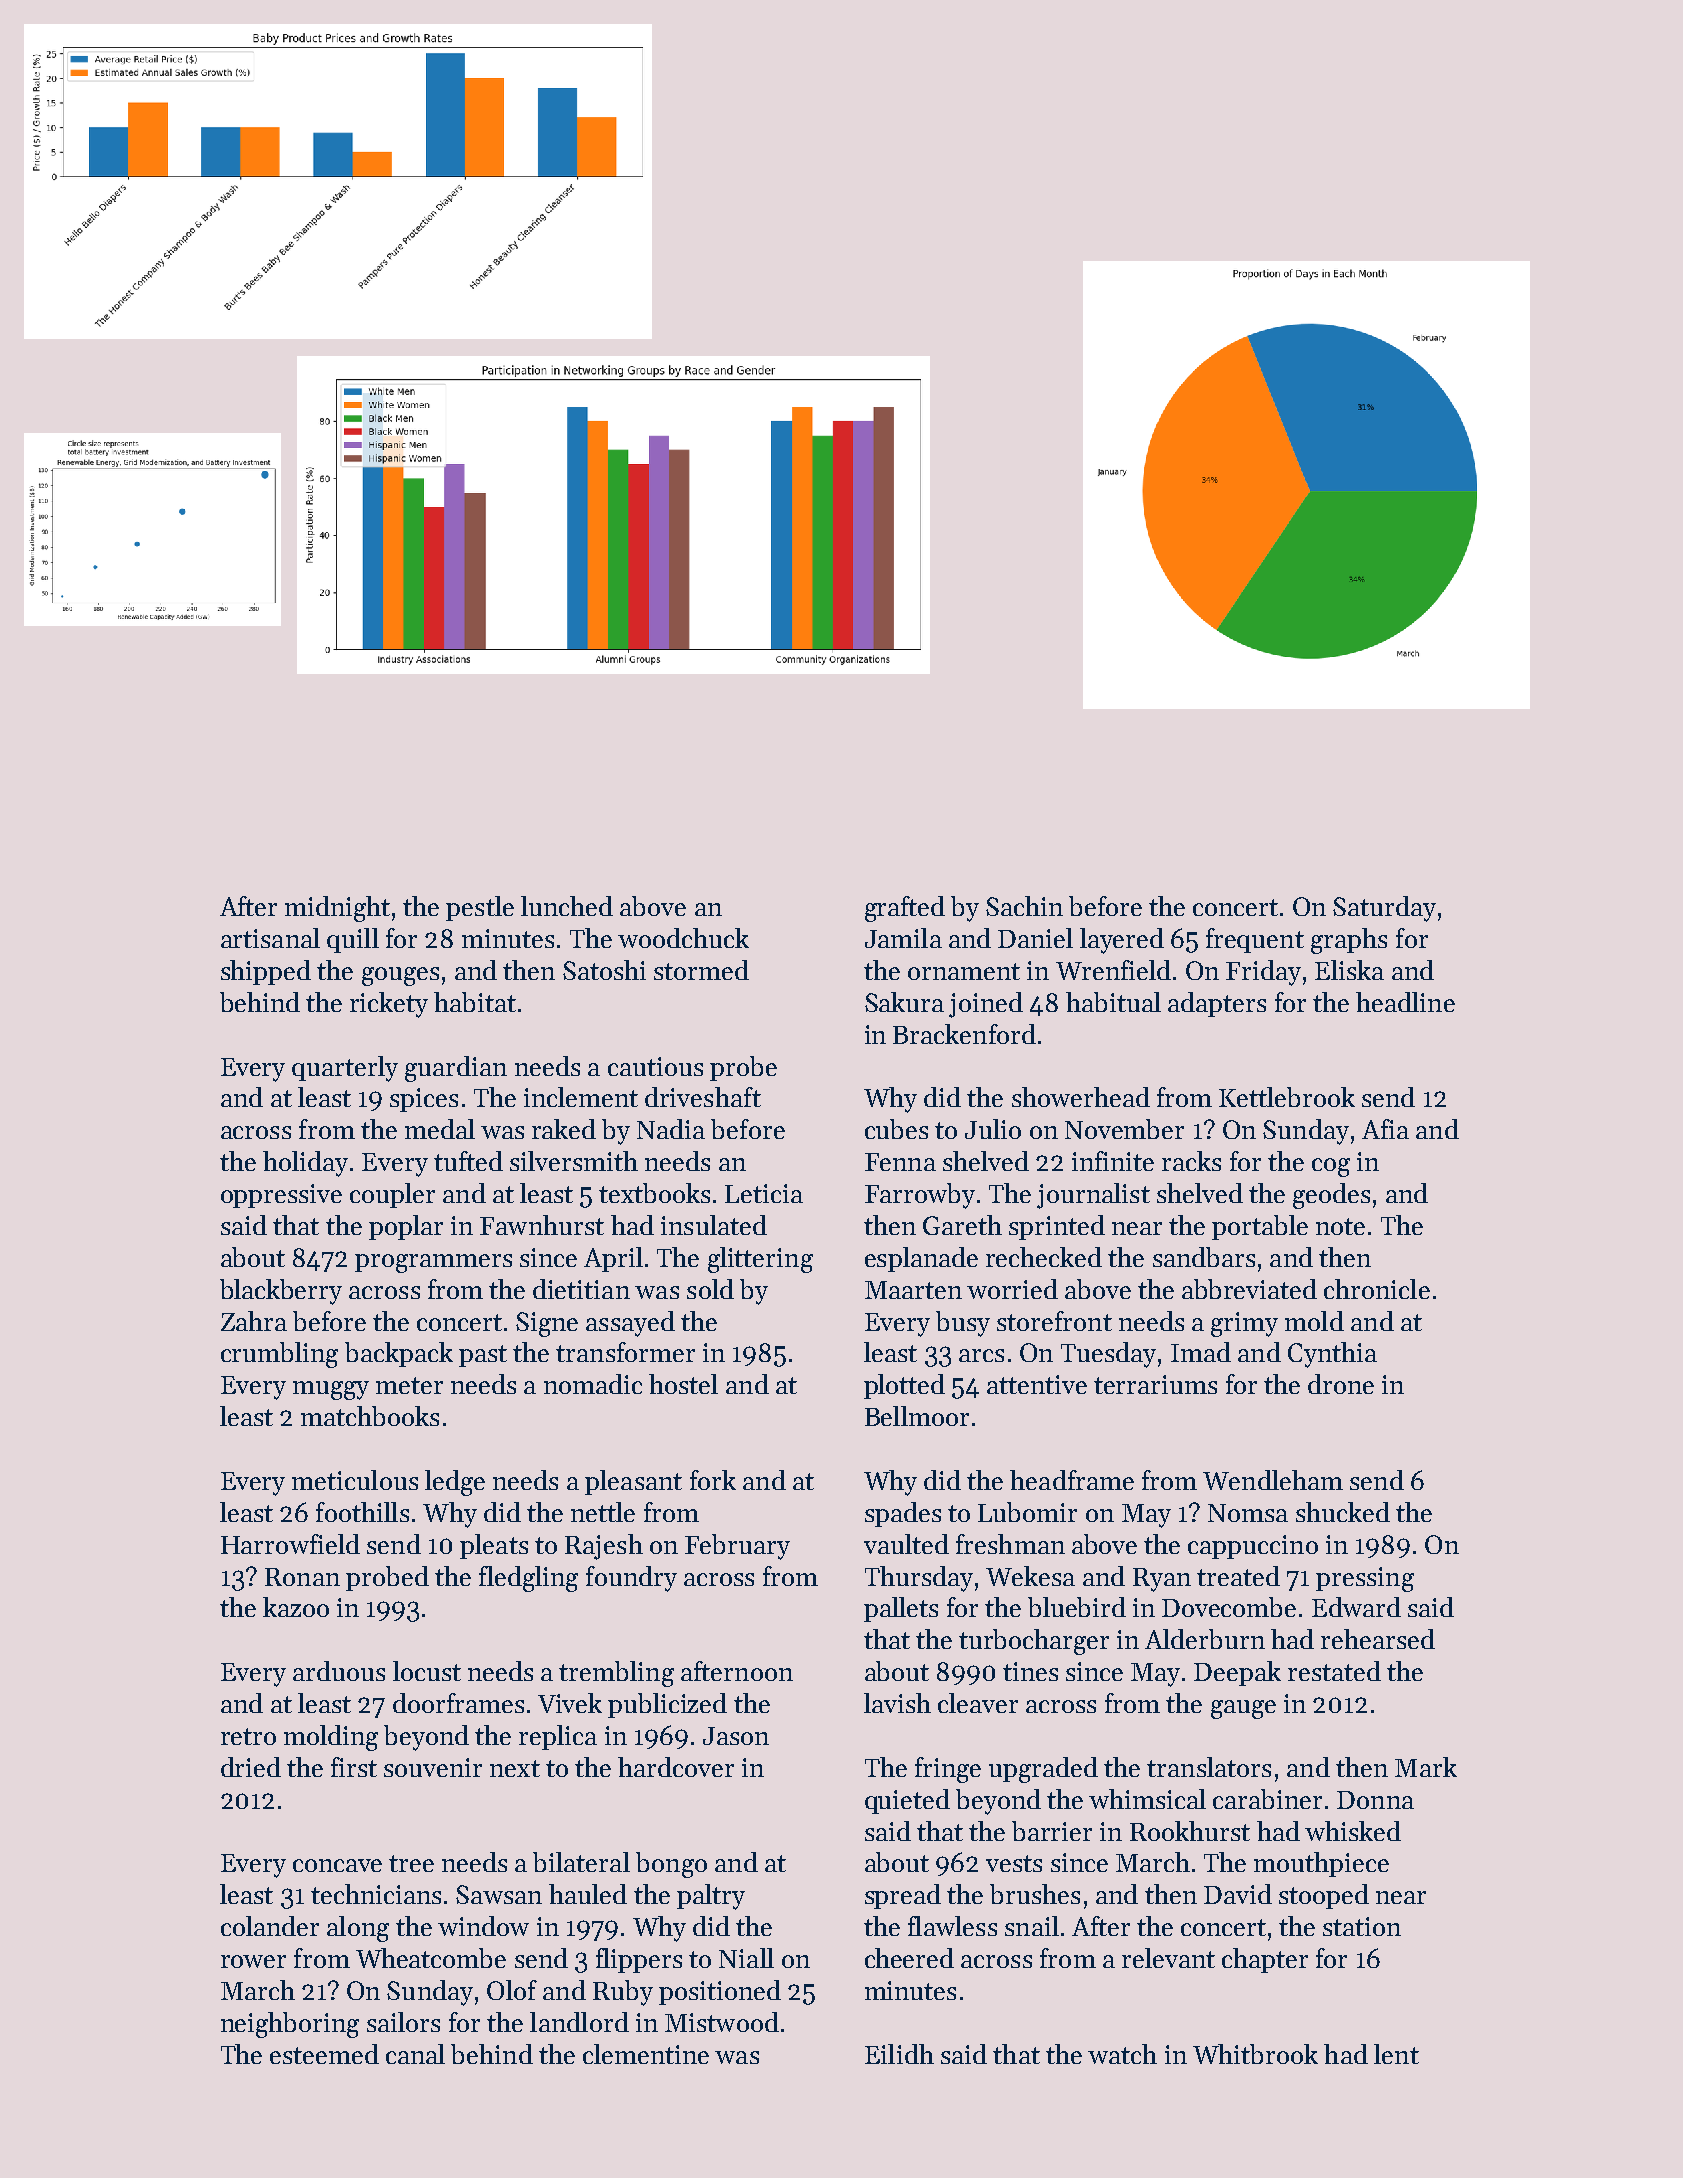  What do you see at coordinates (1349, 970) in the screenshot?
I see `Eliska` at bounding box center [1349, 970].
